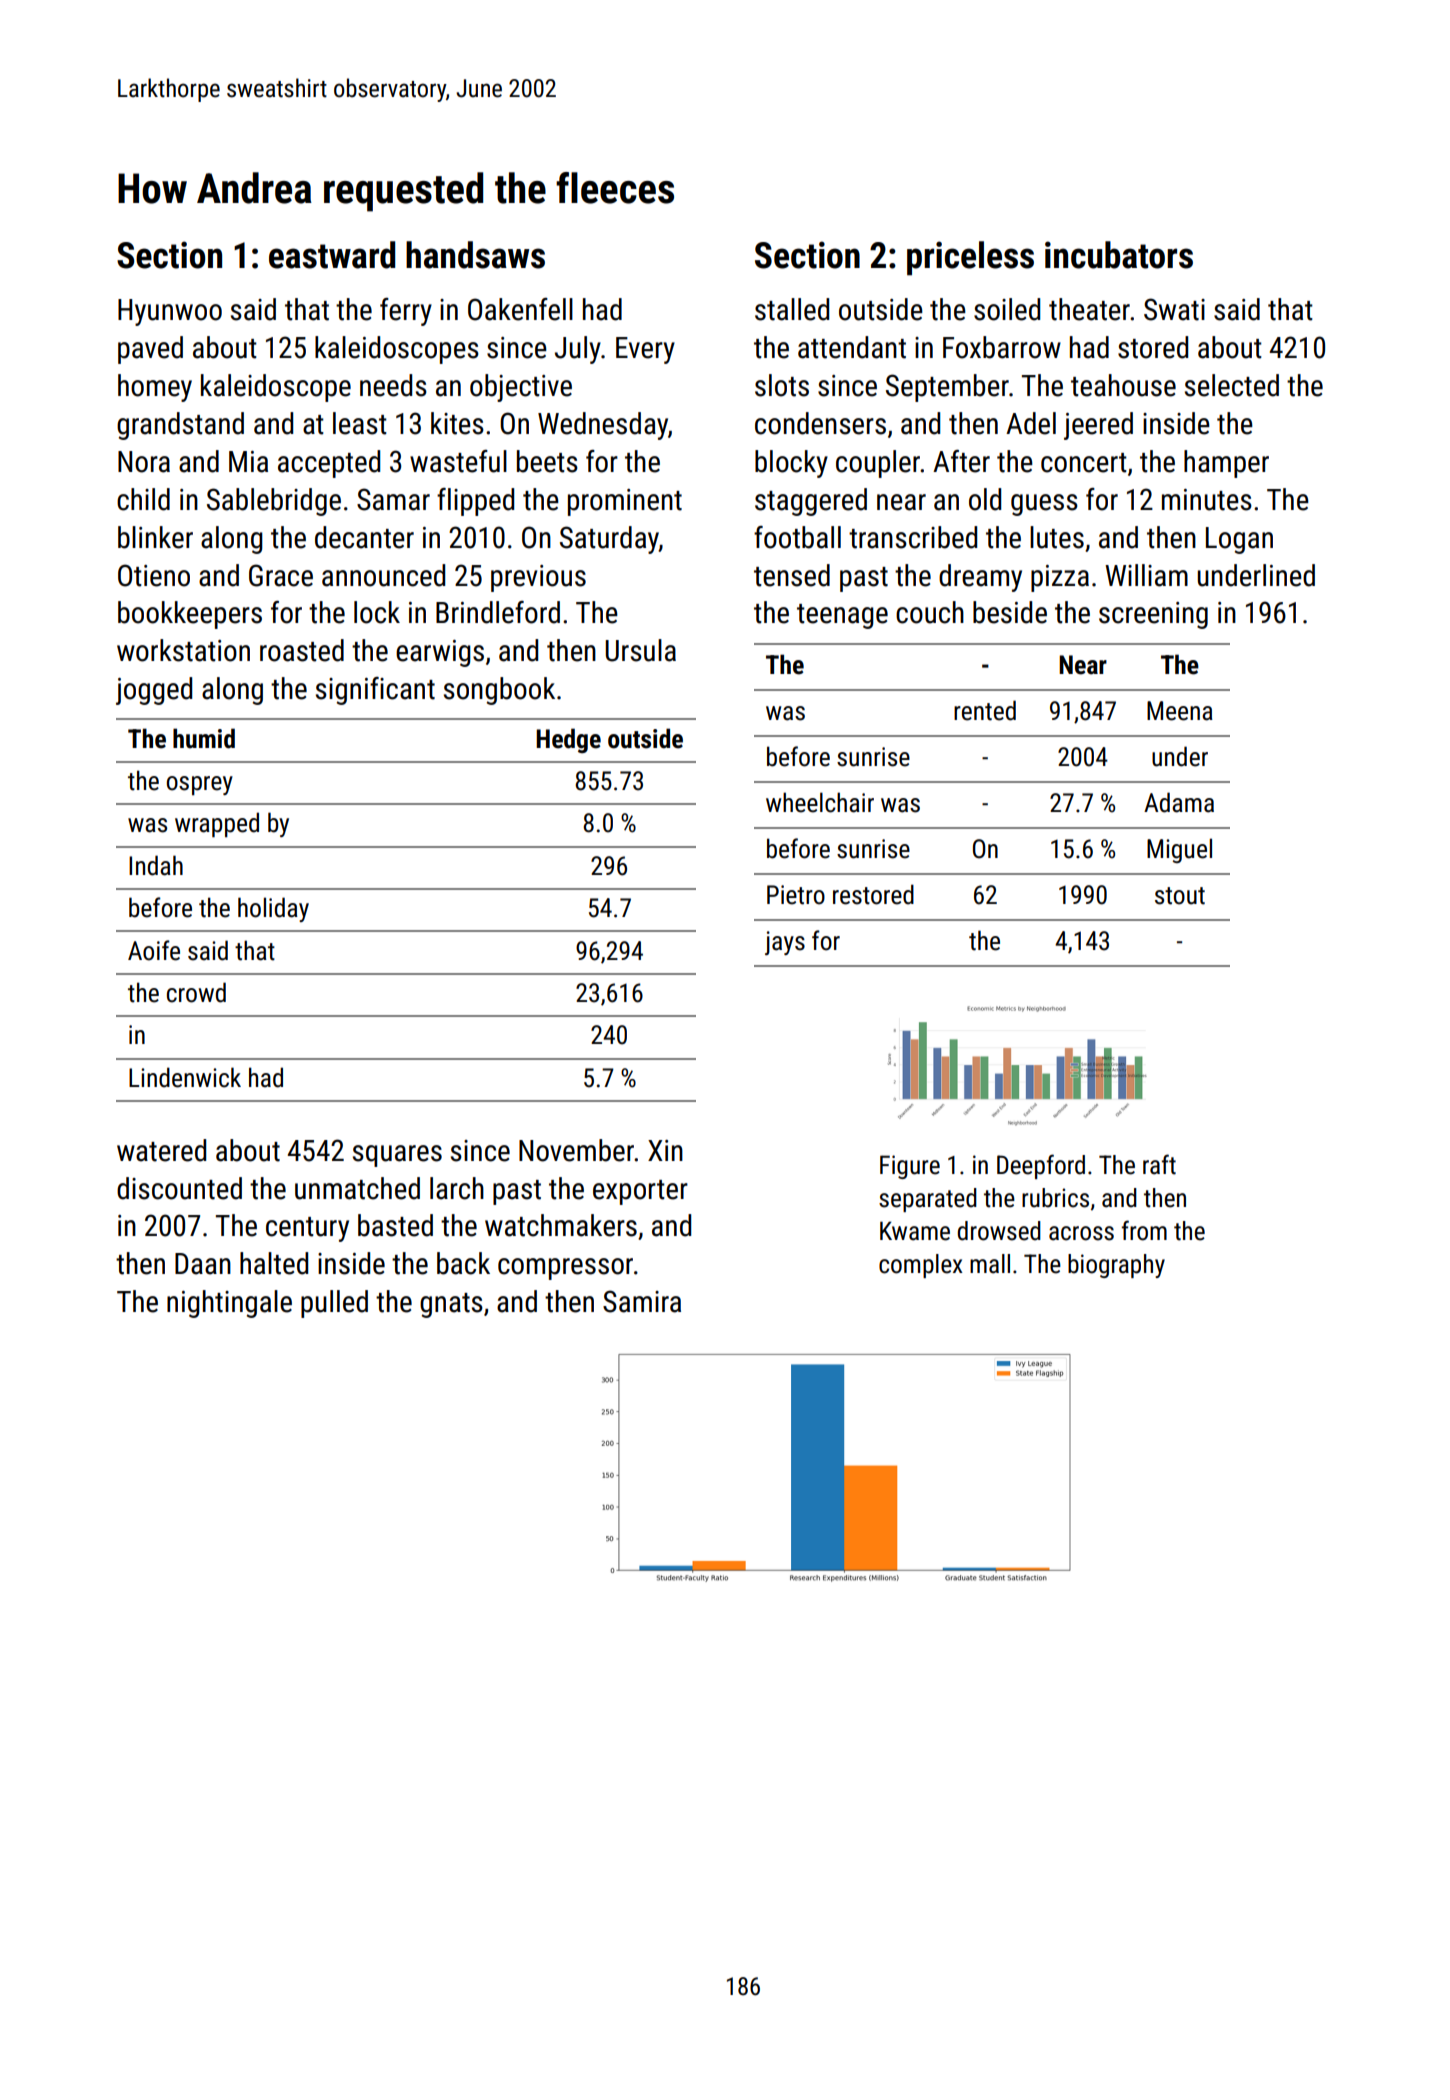 The image size is (1450, 2100). What do you see at coordinates (334, 1304) in the screenshot?
I see `pulled` at bounding box center [334, 1304].
